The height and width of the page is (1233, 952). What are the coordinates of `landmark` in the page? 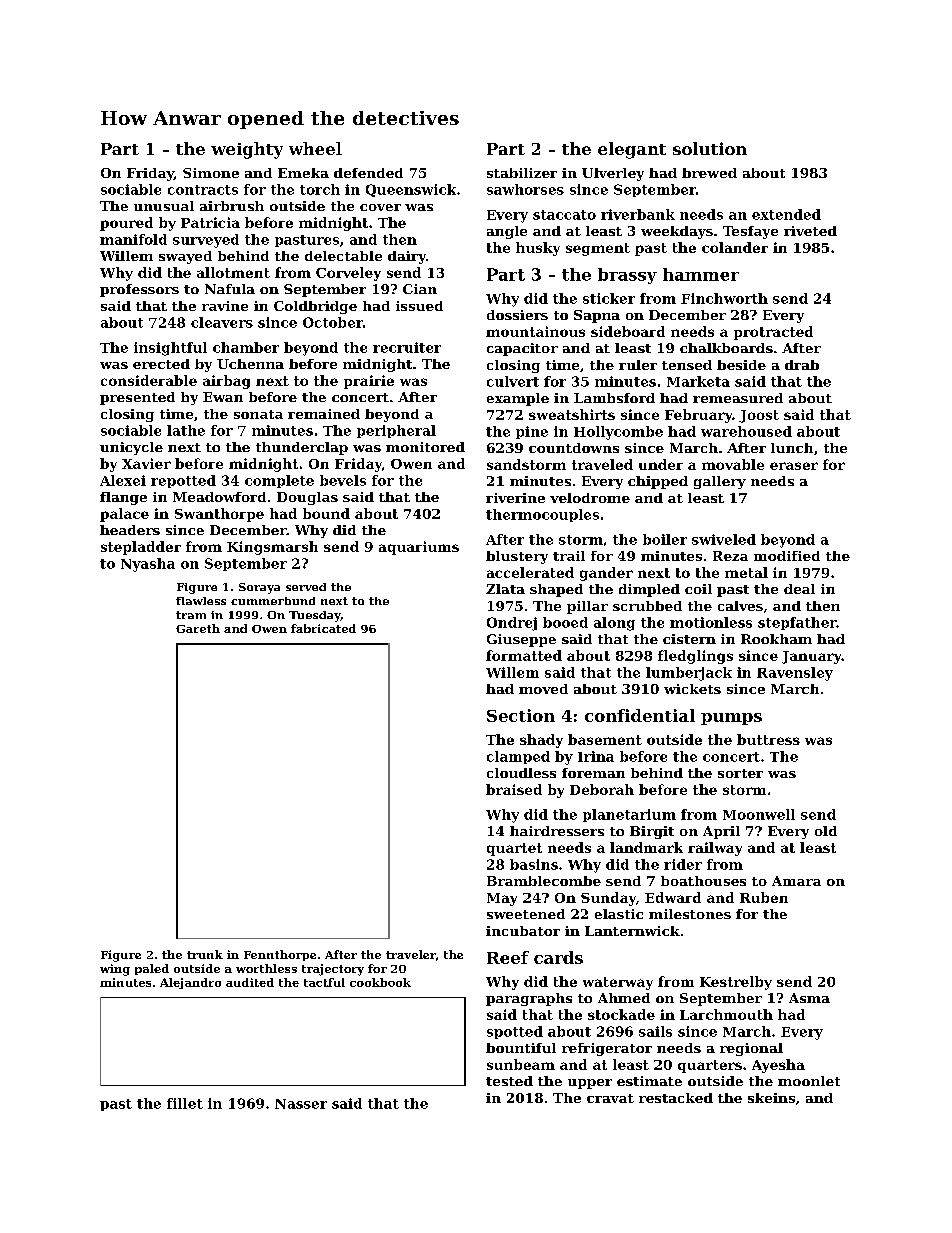 It's located at (646, 847).
